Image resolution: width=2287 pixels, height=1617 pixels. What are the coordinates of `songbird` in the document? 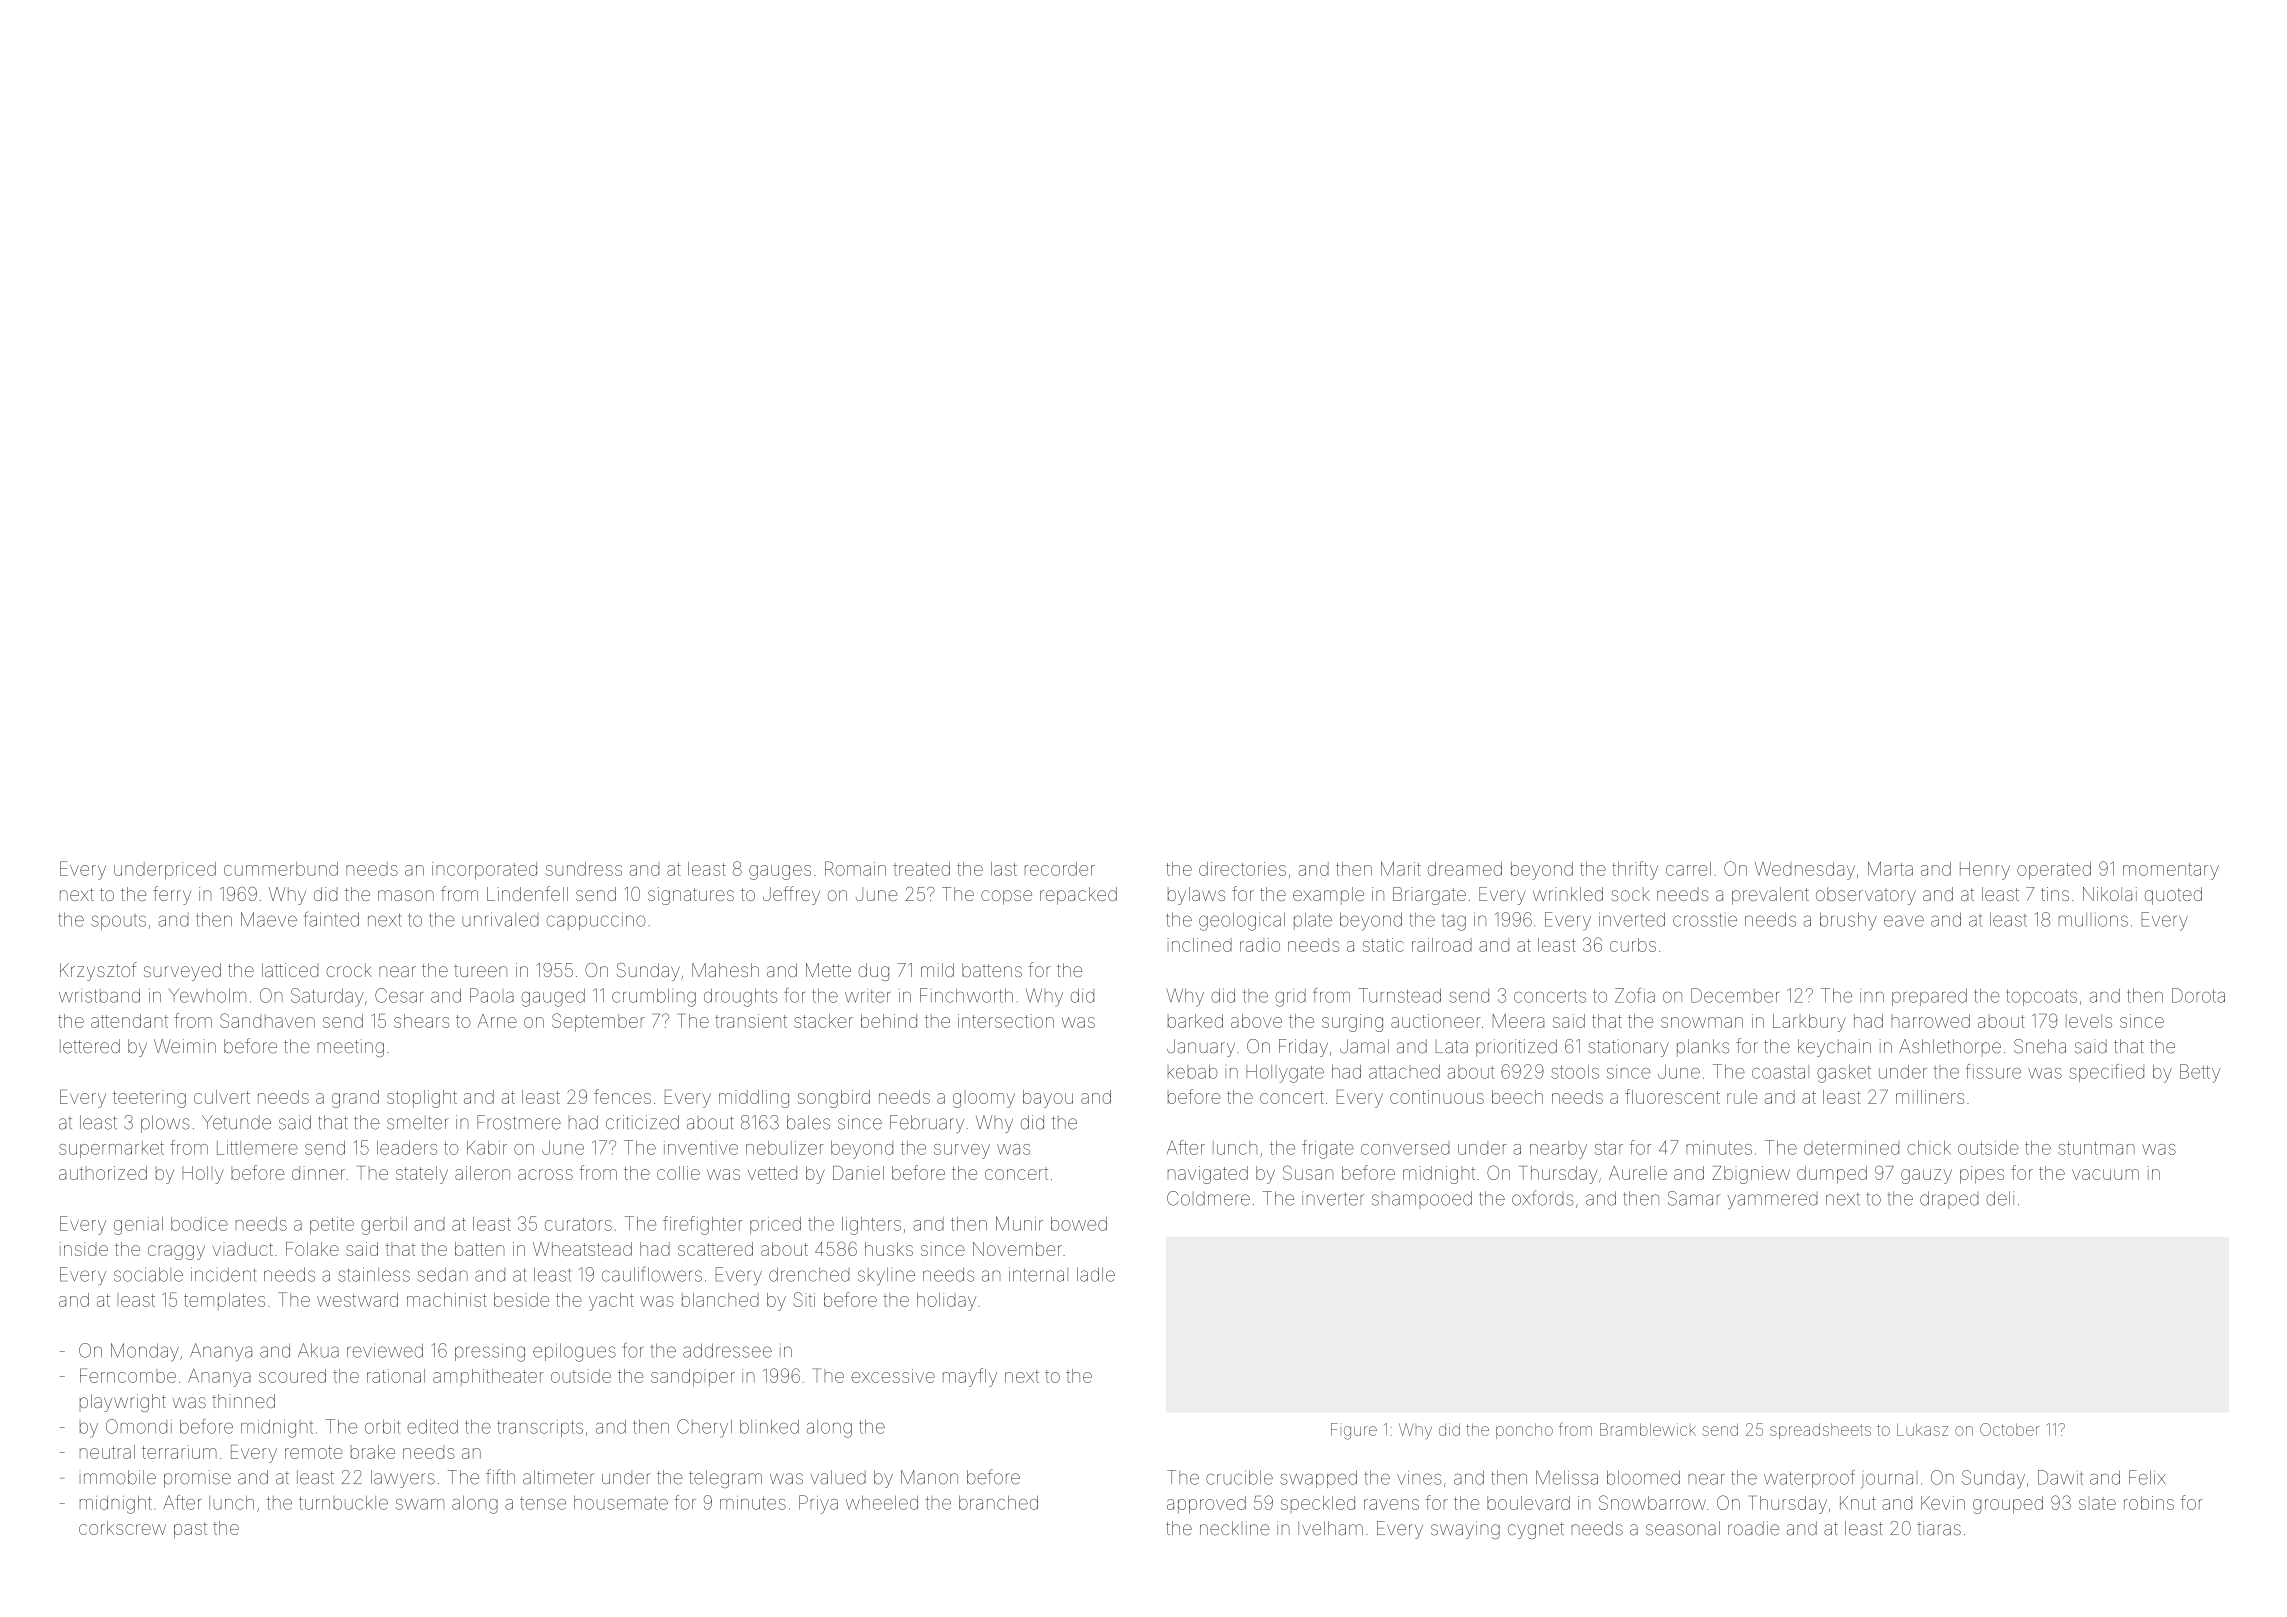 It's located at (834, 1099).
